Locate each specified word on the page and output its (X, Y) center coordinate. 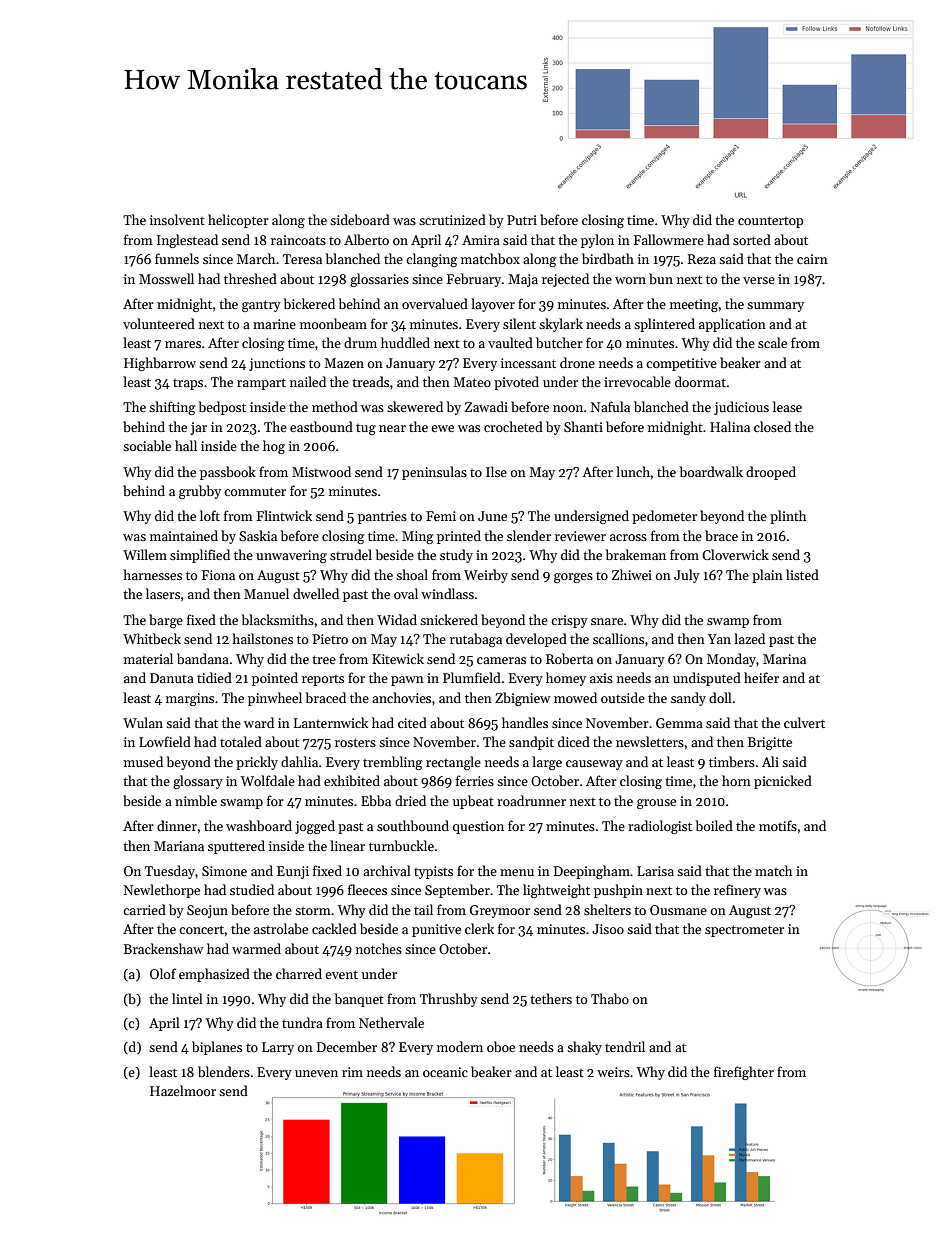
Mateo (472, 382)
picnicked (783, 782)
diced (574, 741)
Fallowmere (669, 239)
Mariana (179, 846)
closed (772, 426)
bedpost (222, 408)
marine (274, 324)
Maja (523, 280)
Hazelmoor (183, 1090)
